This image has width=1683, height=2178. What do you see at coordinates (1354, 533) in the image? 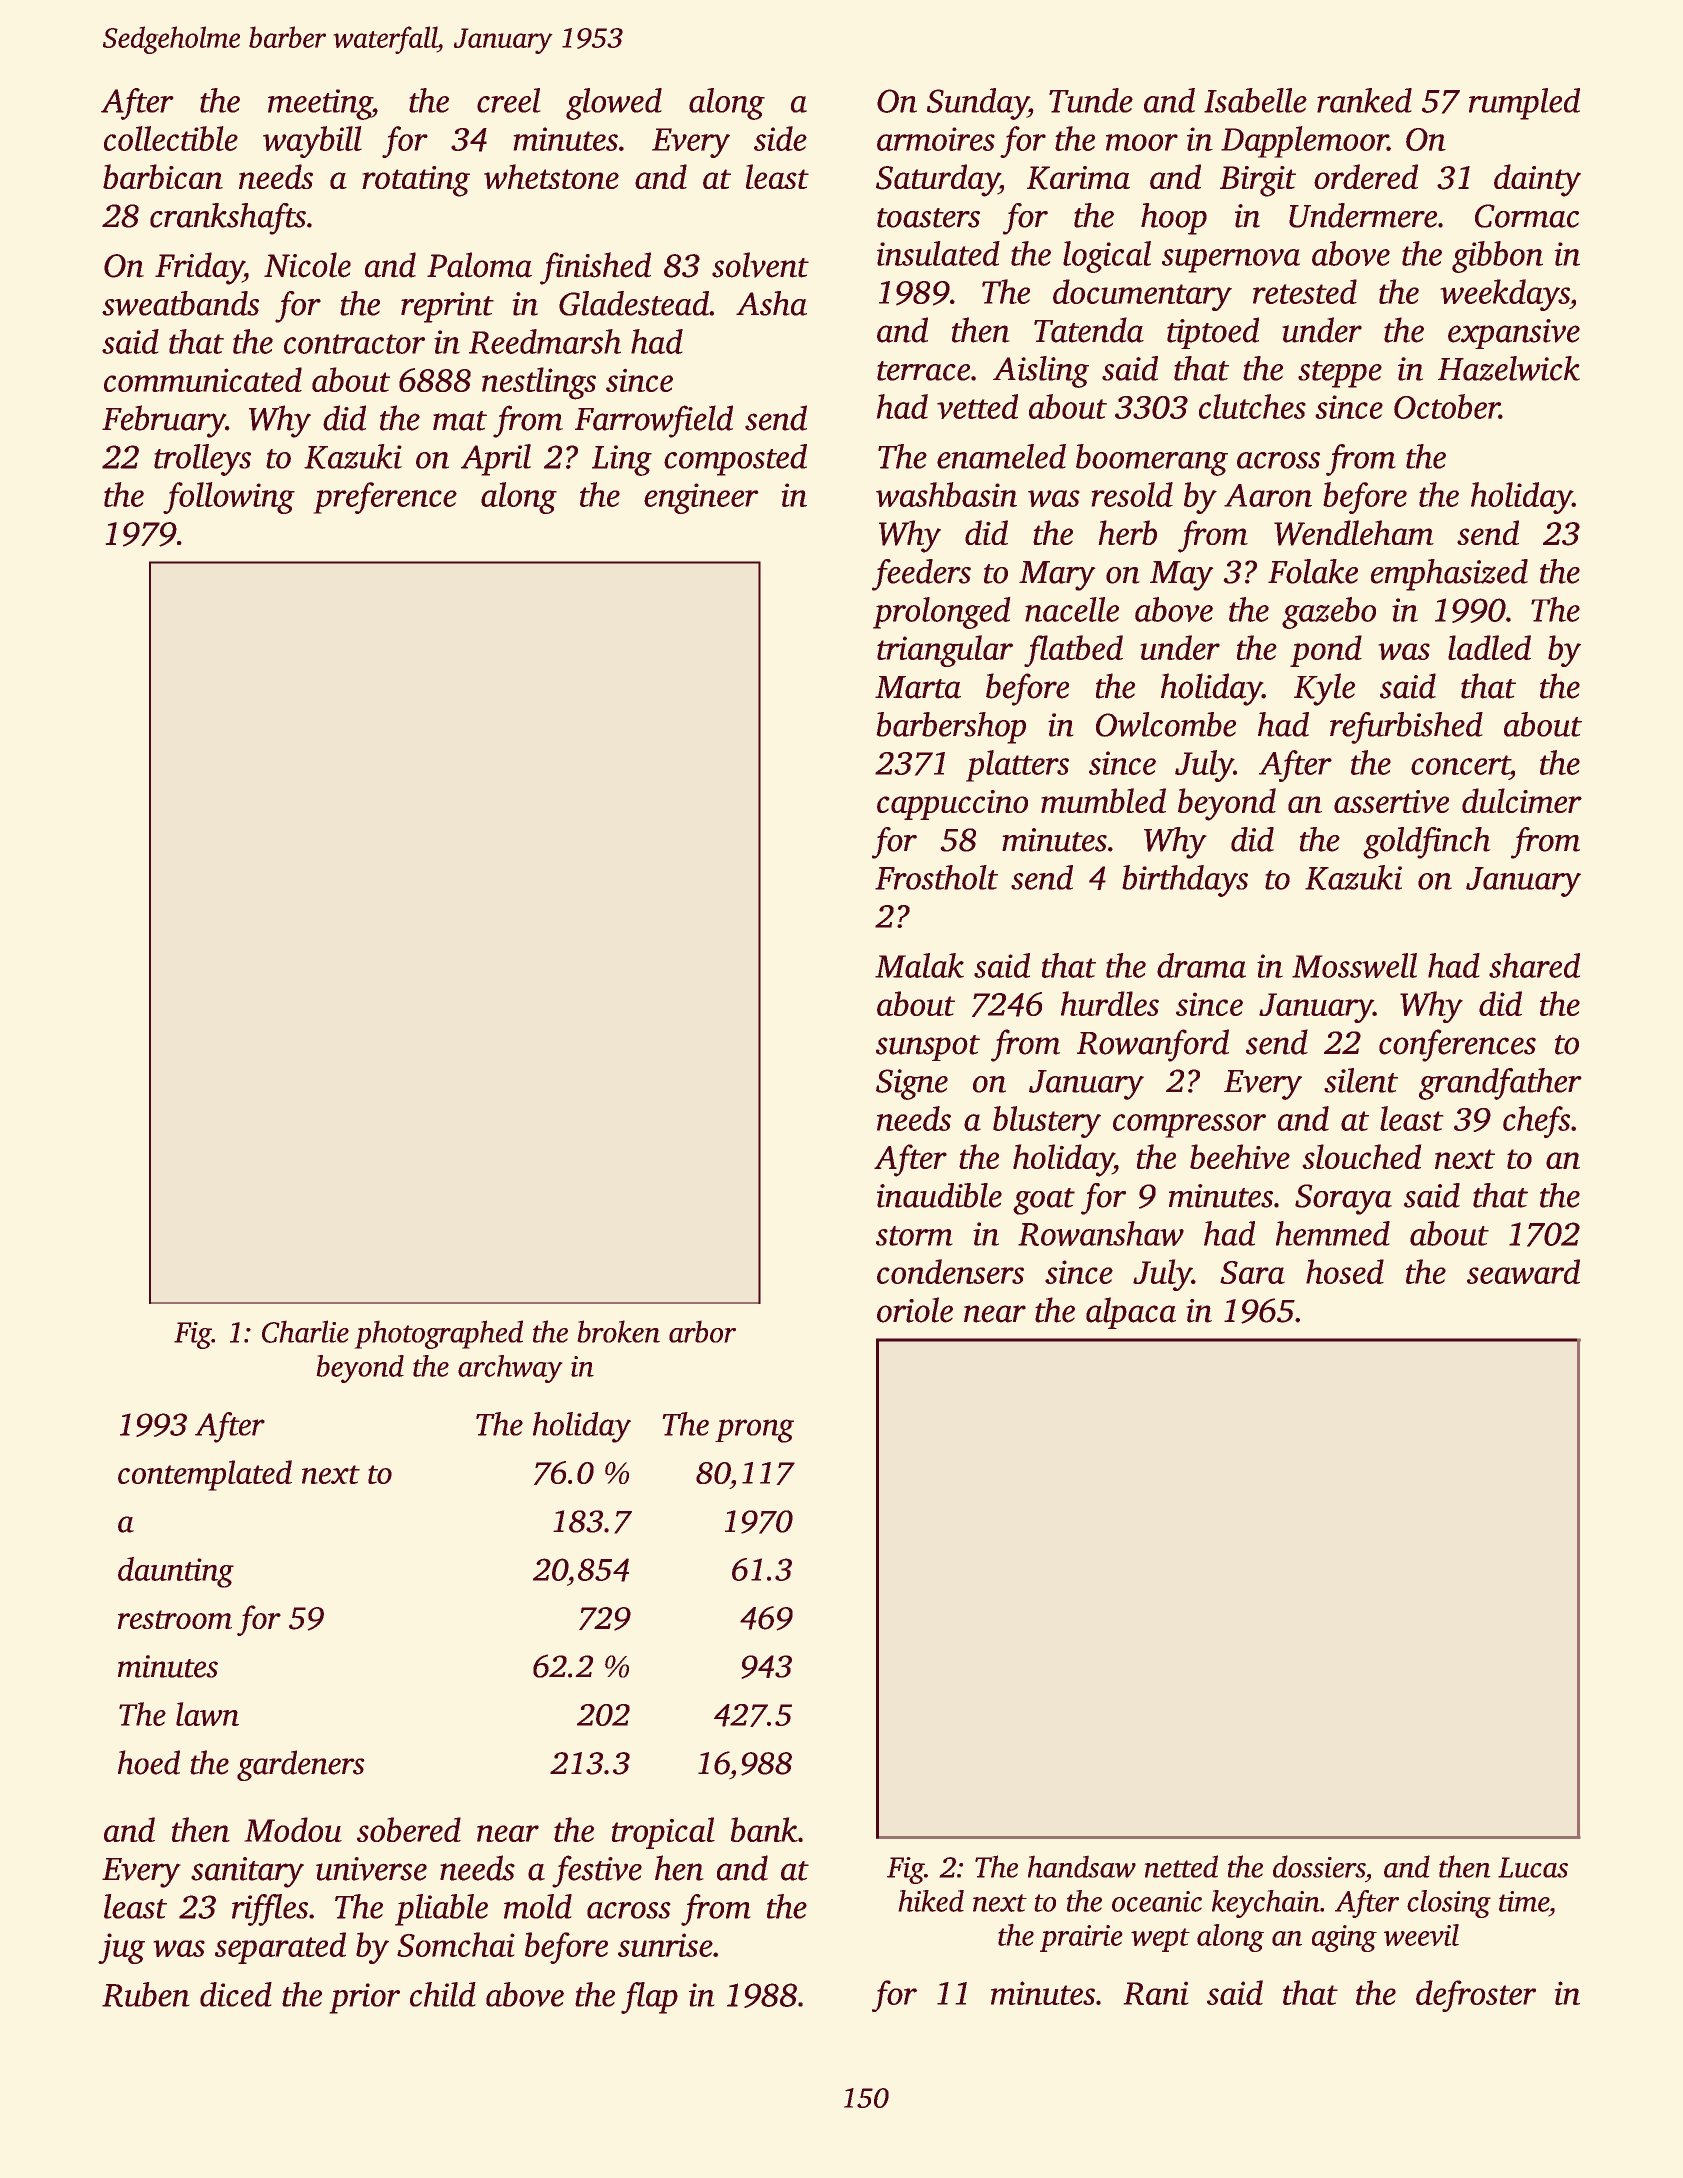
I see `Wendleham` at bounding box center [1354, 533].
